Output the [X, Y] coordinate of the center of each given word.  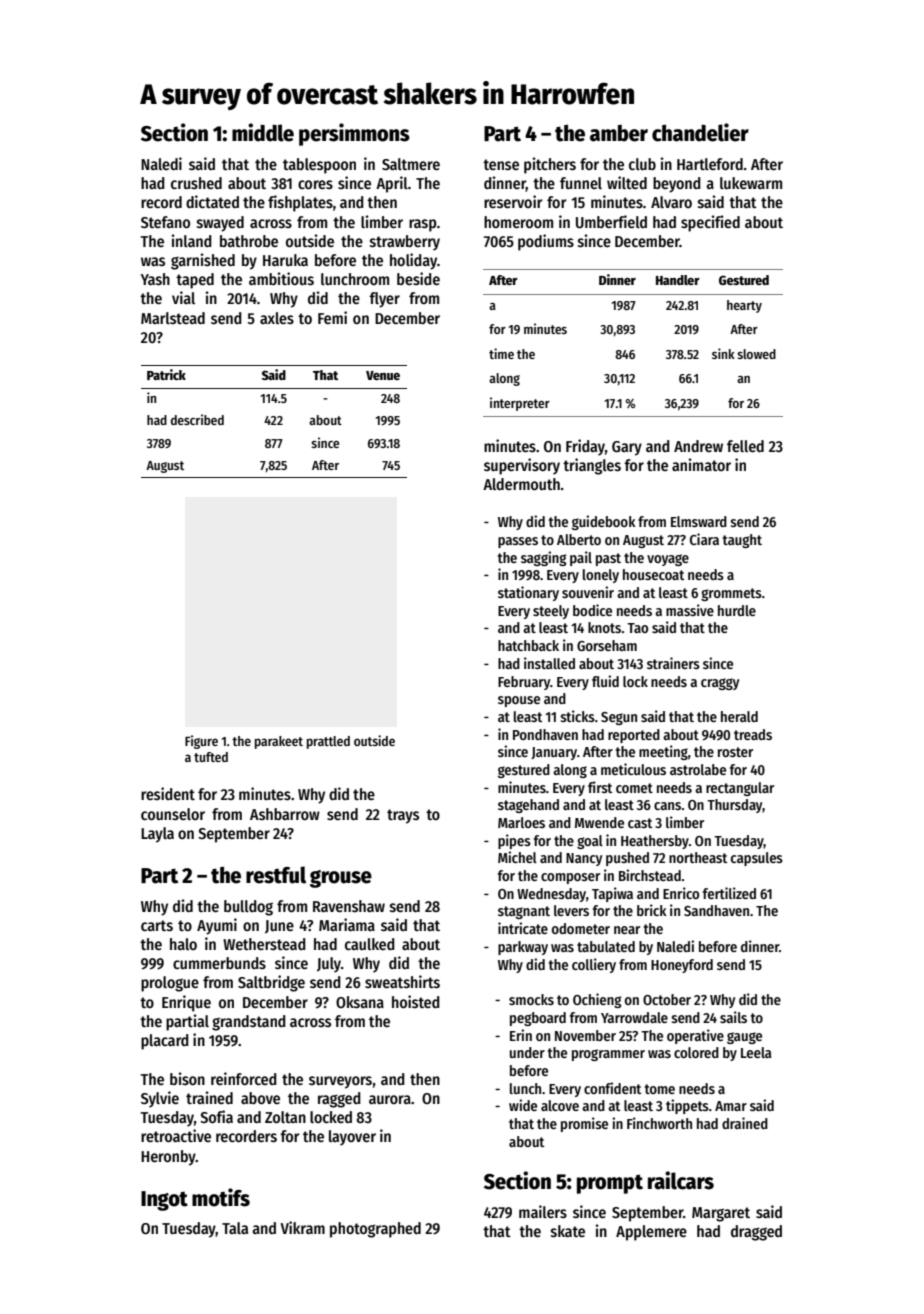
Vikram [302, 1227]
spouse [519, 701]
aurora [390, 1099]
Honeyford [682, 966]
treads [753, 734]
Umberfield [611, 222]
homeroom [518, 222]
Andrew [698, 446]
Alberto [579, 539]
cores [315, 184]
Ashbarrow [285, 814]
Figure [201, 742]
